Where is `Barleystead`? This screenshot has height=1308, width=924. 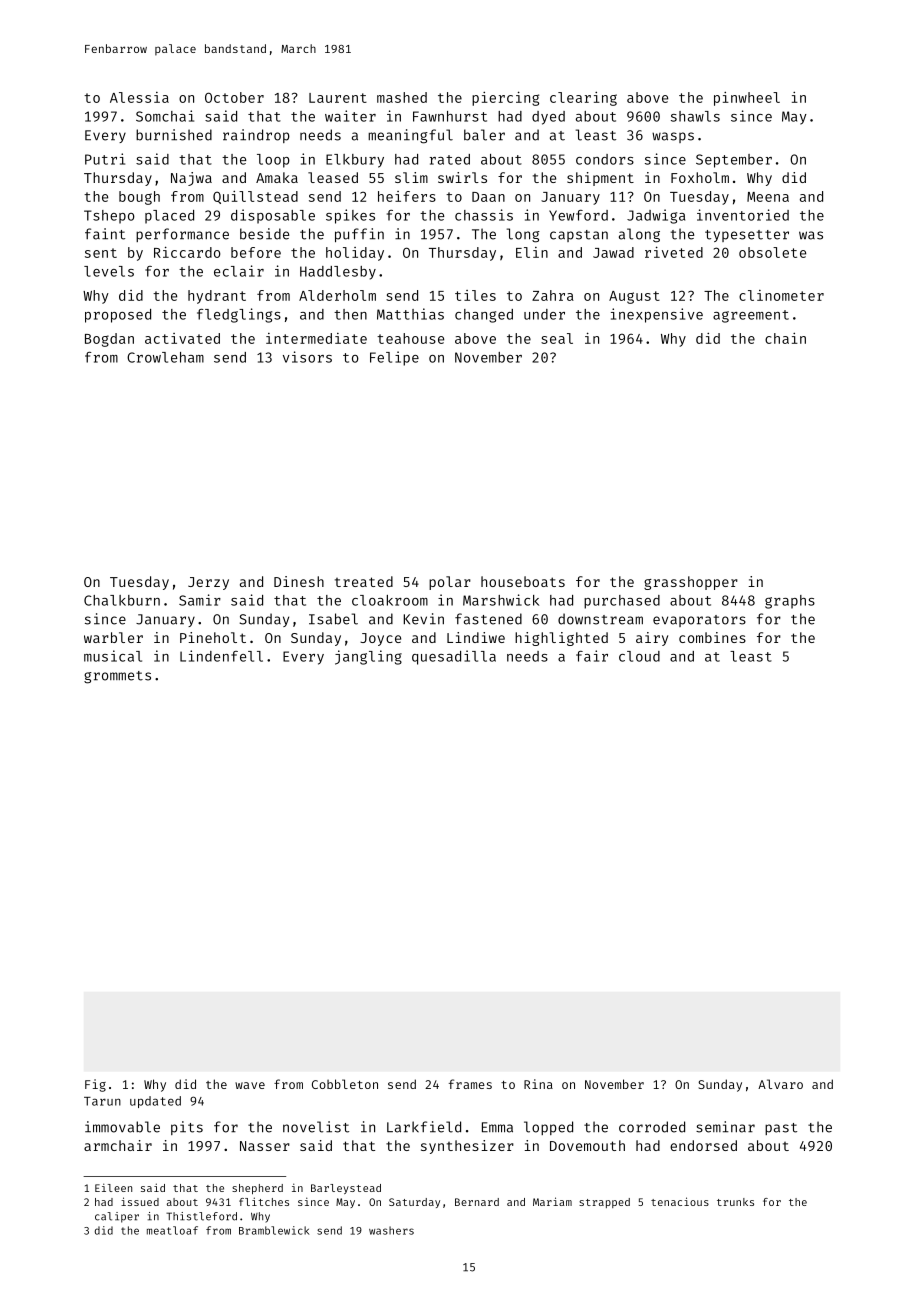 Barleystead is located at coordinates (346, 1189).
